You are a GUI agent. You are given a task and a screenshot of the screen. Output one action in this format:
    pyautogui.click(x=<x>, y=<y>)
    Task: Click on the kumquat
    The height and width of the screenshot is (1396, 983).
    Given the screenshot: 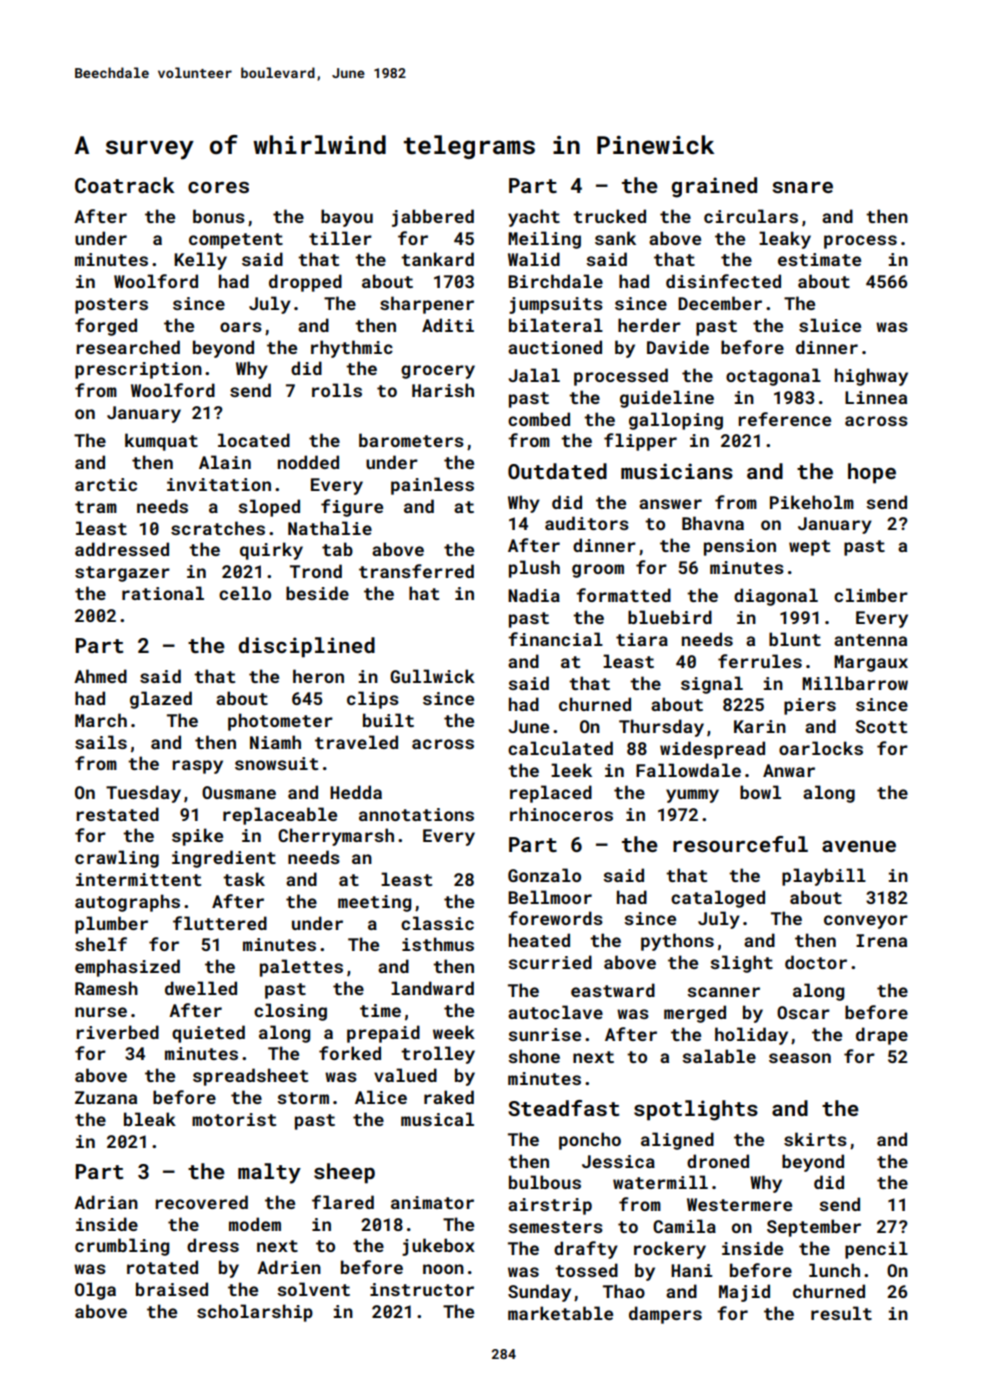 What is the action you would take?
    pyautogui.click(x=161, y=442)
